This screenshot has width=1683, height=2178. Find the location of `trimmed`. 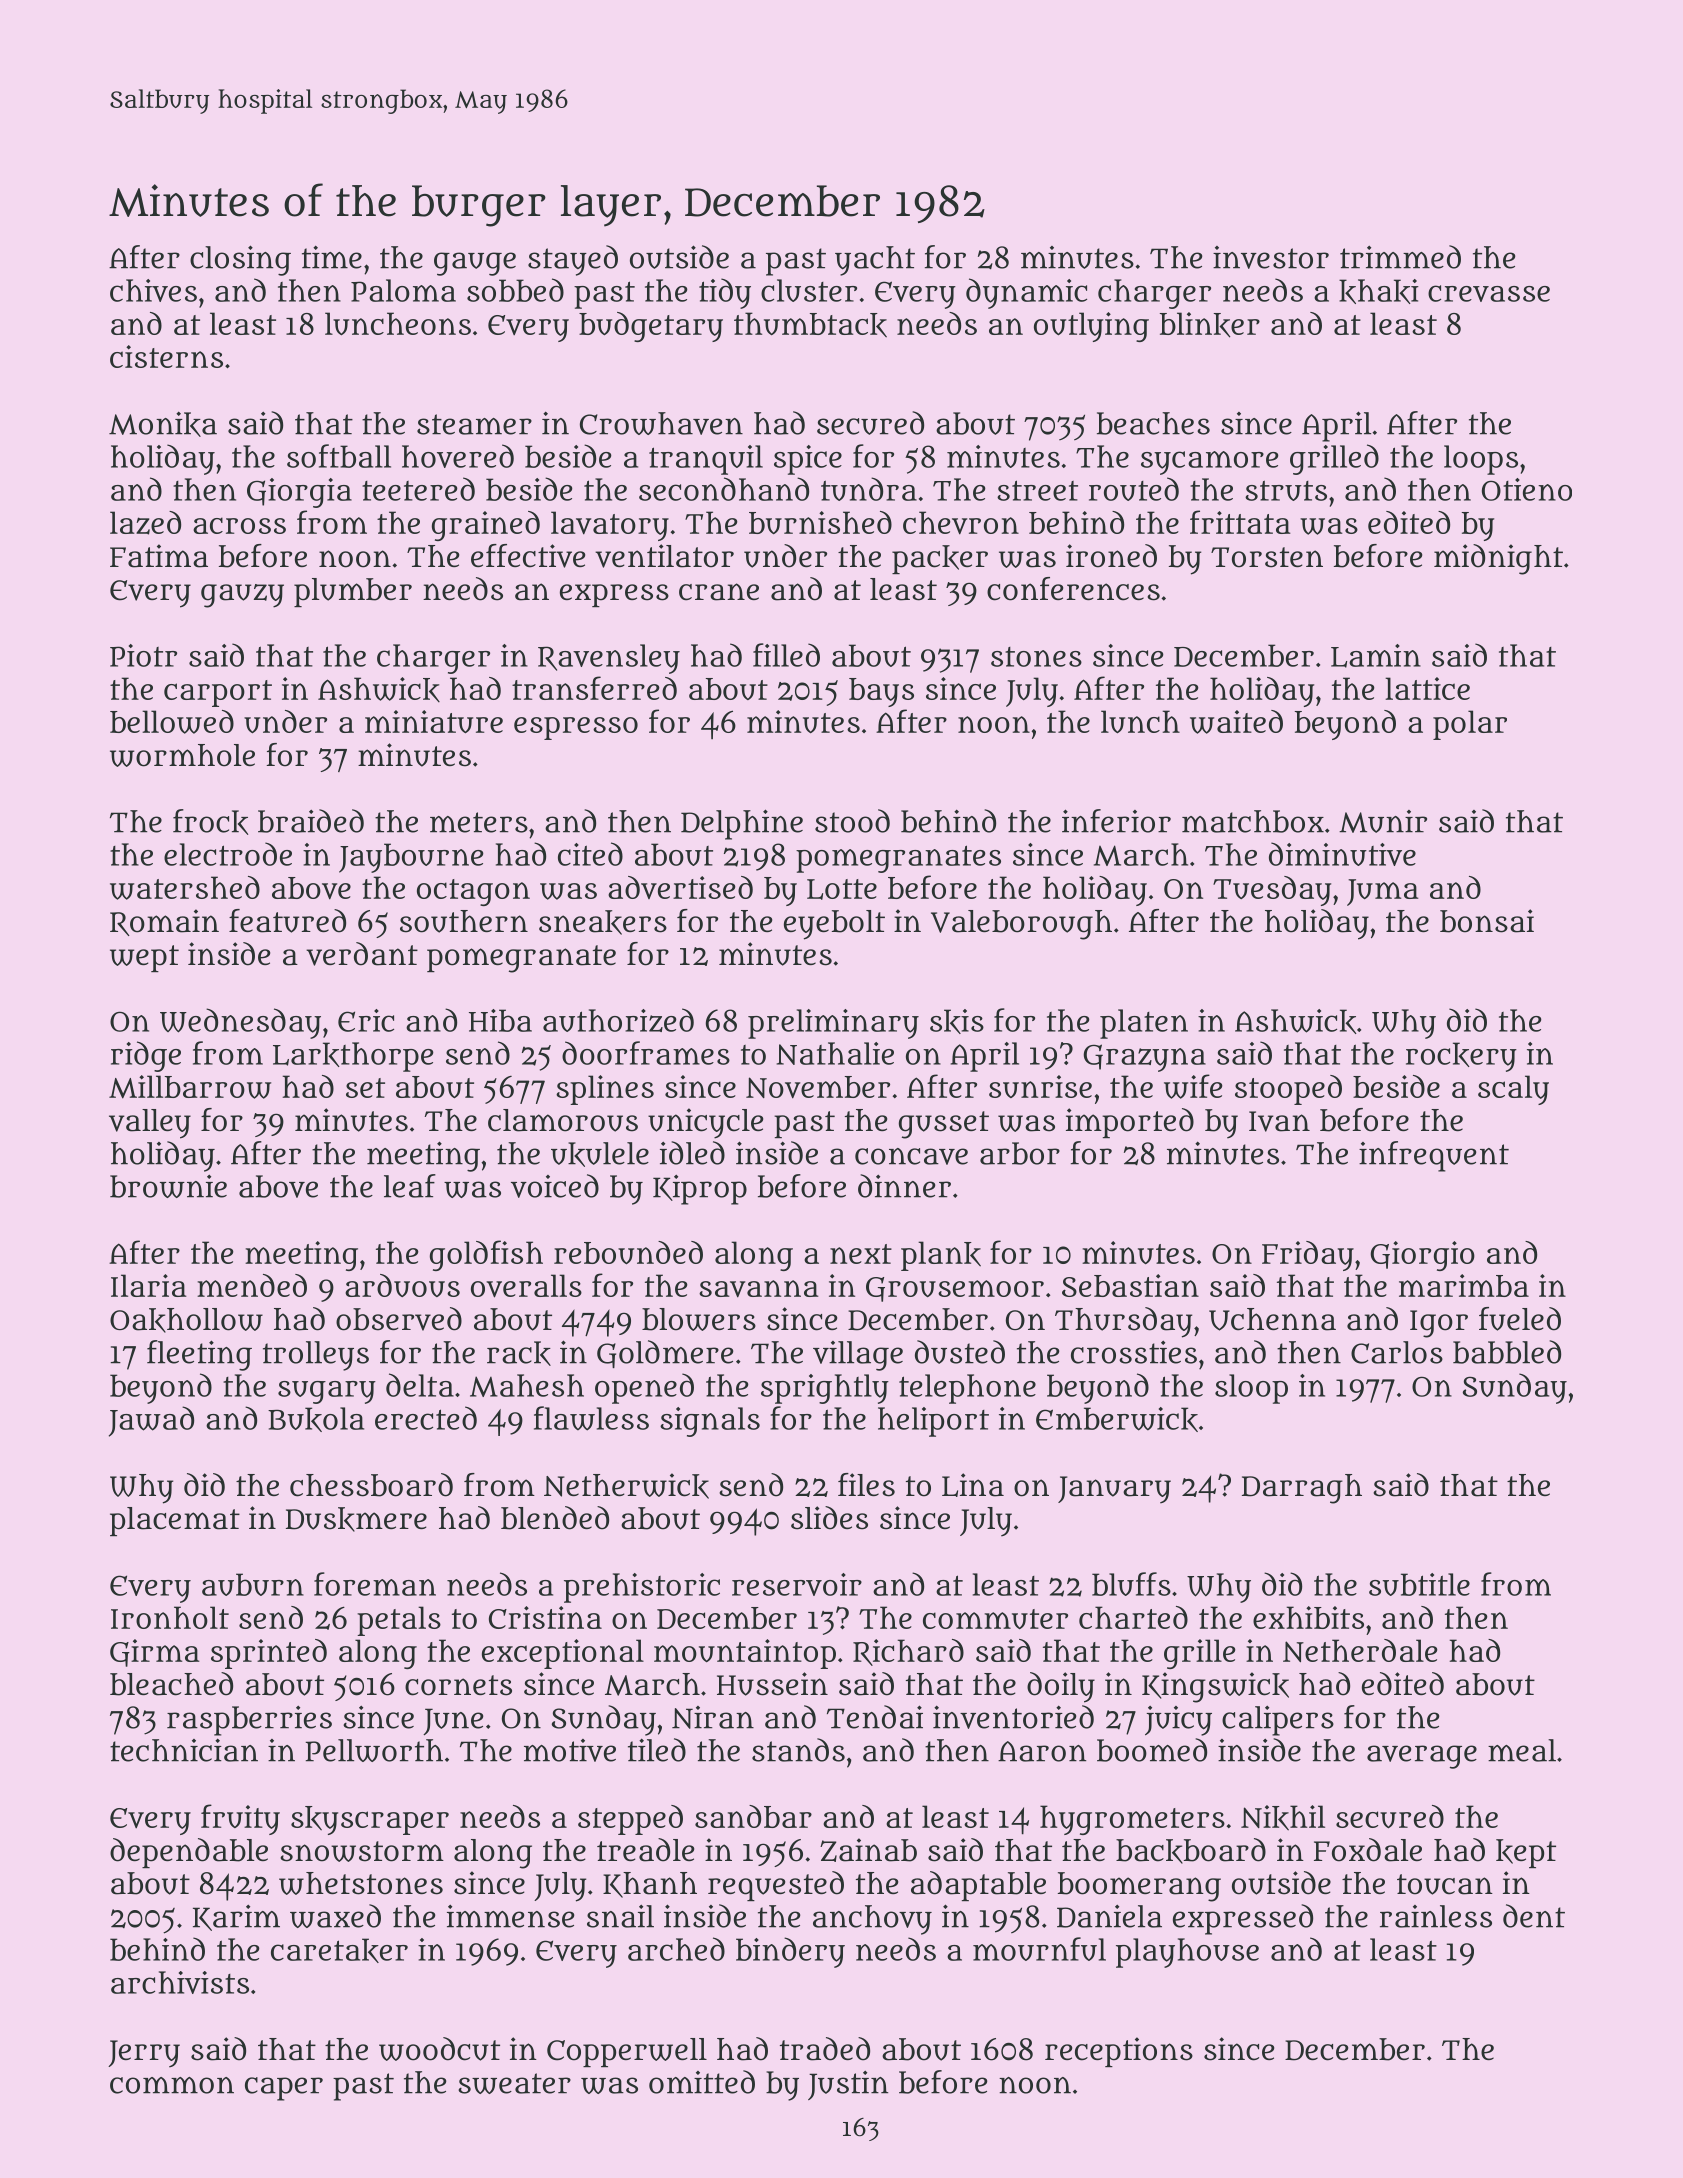

trimmed is located at coordinates (1400, 257).
